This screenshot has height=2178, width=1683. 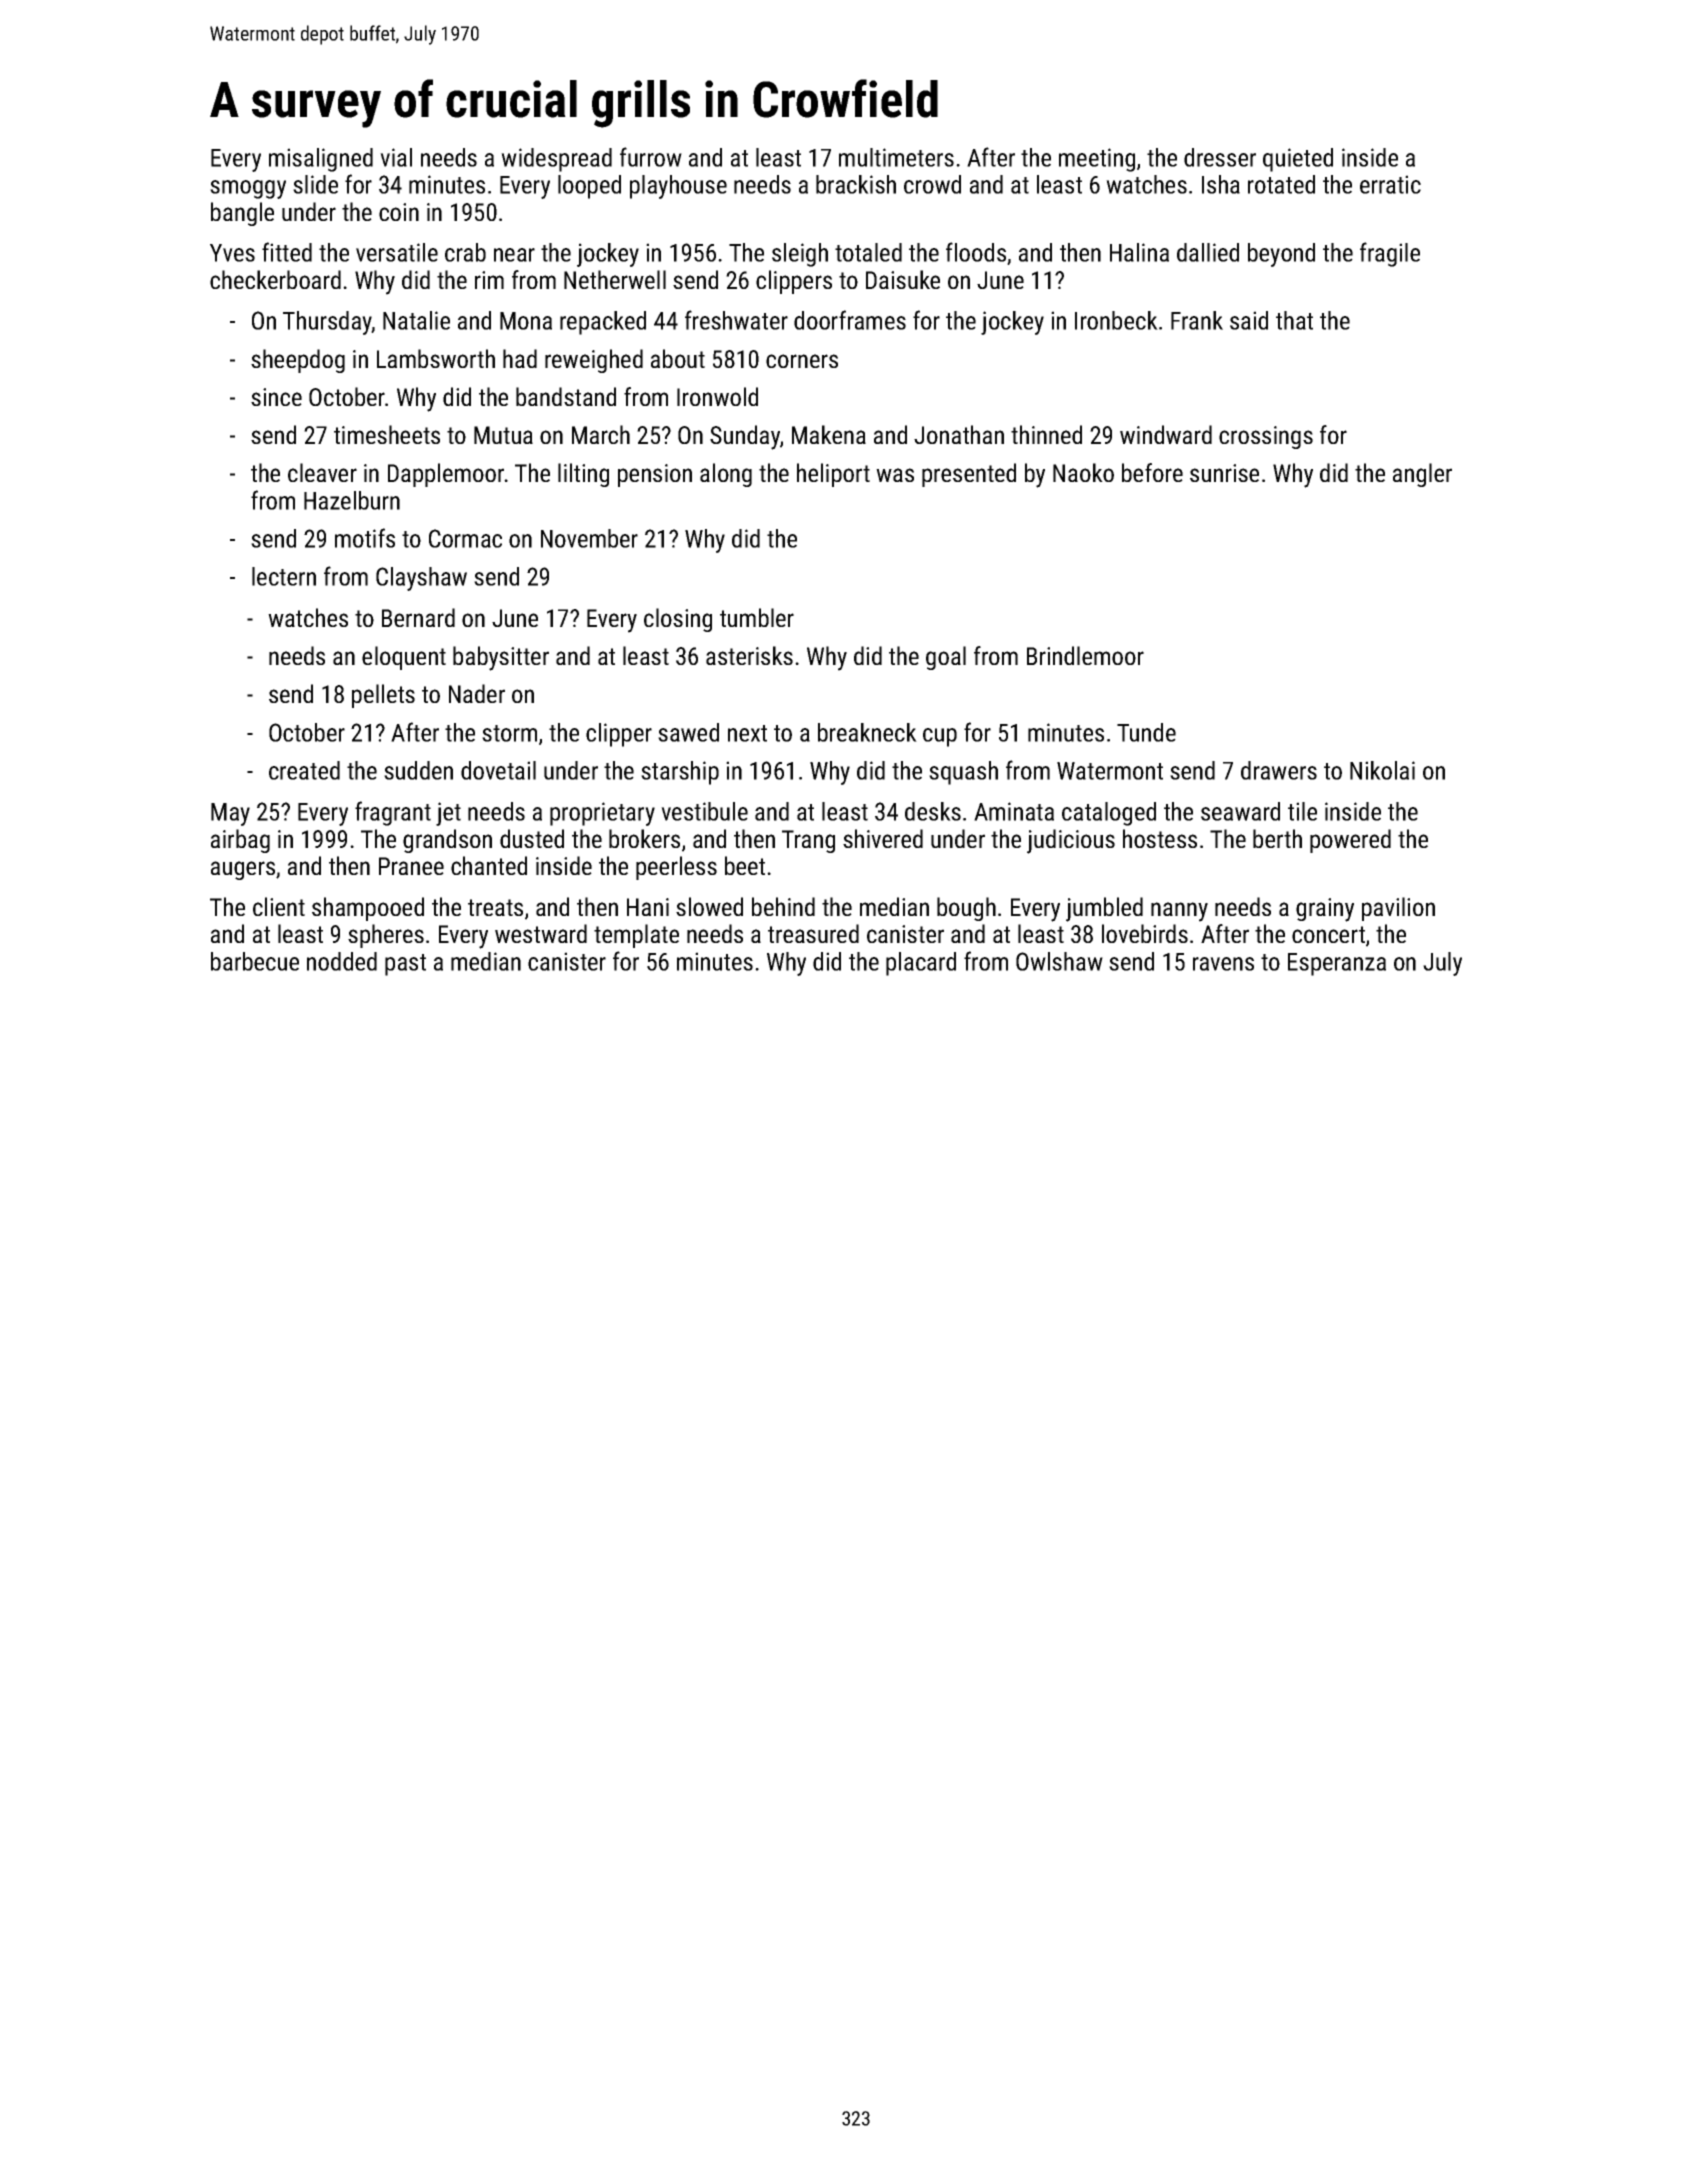 What do you see at coordinates (436, 358) in the screenshot?
I see `Lambsworth` at bounding box center [436, 358].
